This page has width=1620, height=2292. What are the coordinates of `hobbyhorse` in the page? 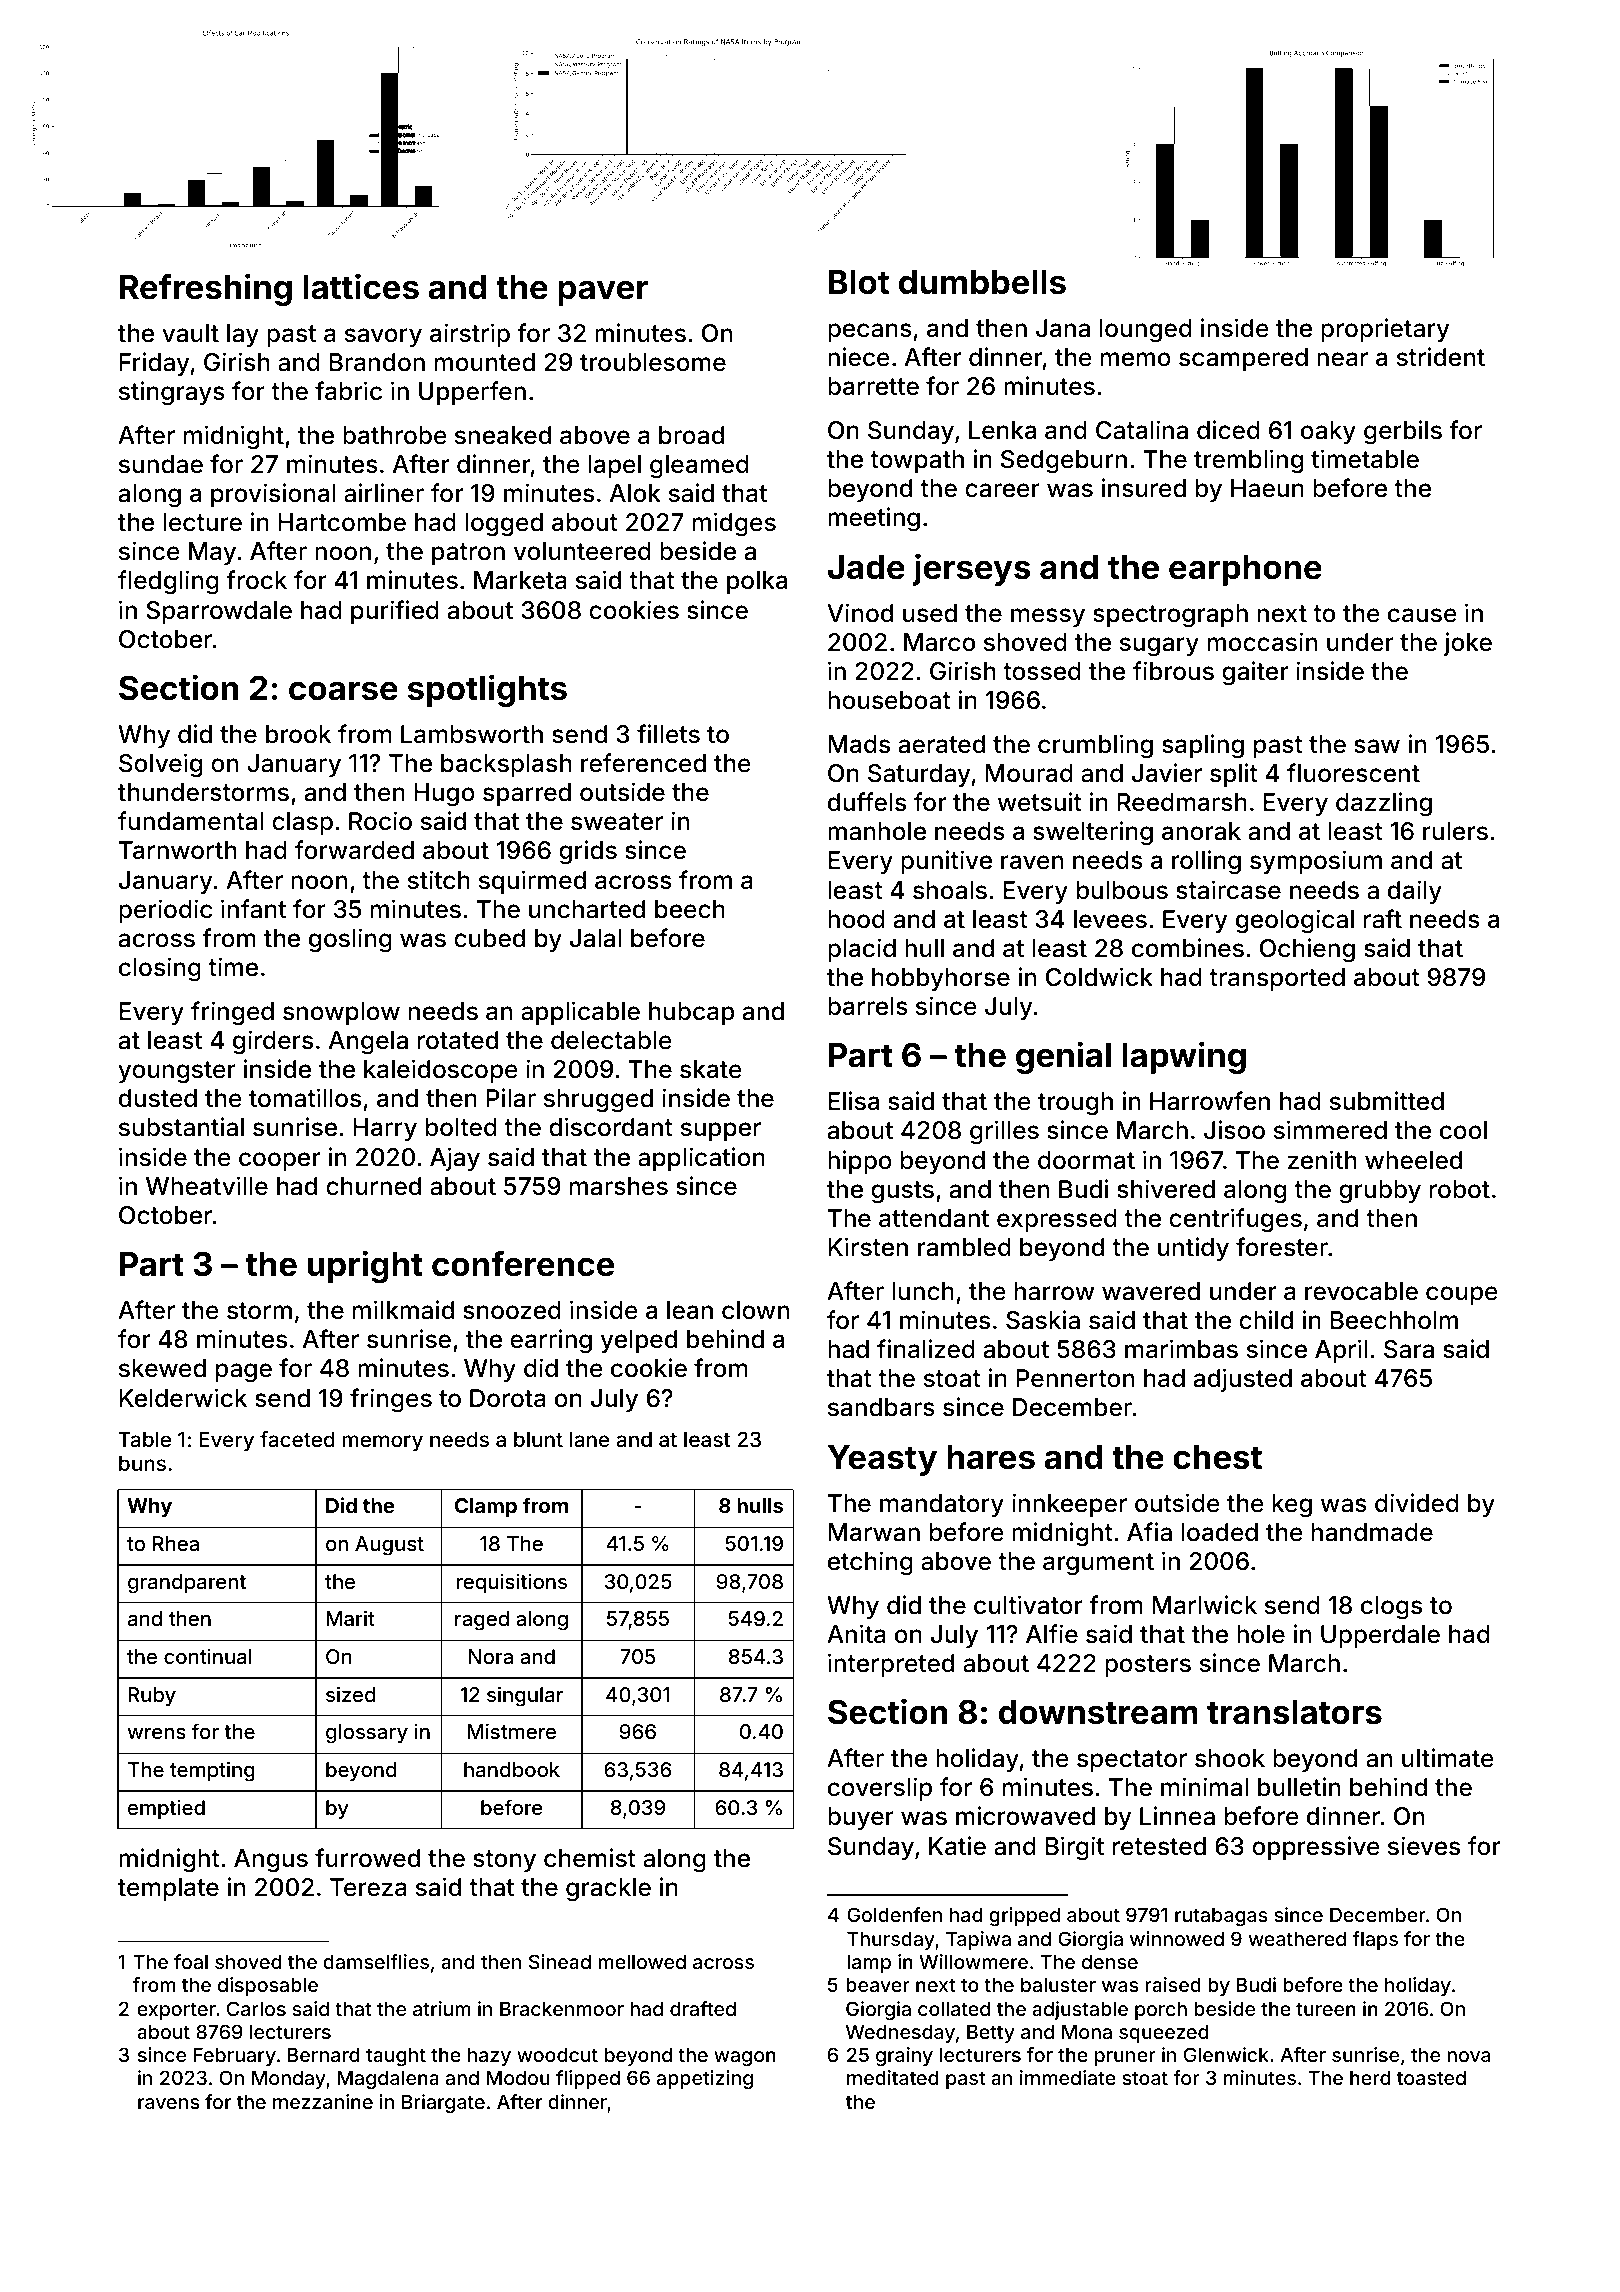 It's located at (941, 979).
